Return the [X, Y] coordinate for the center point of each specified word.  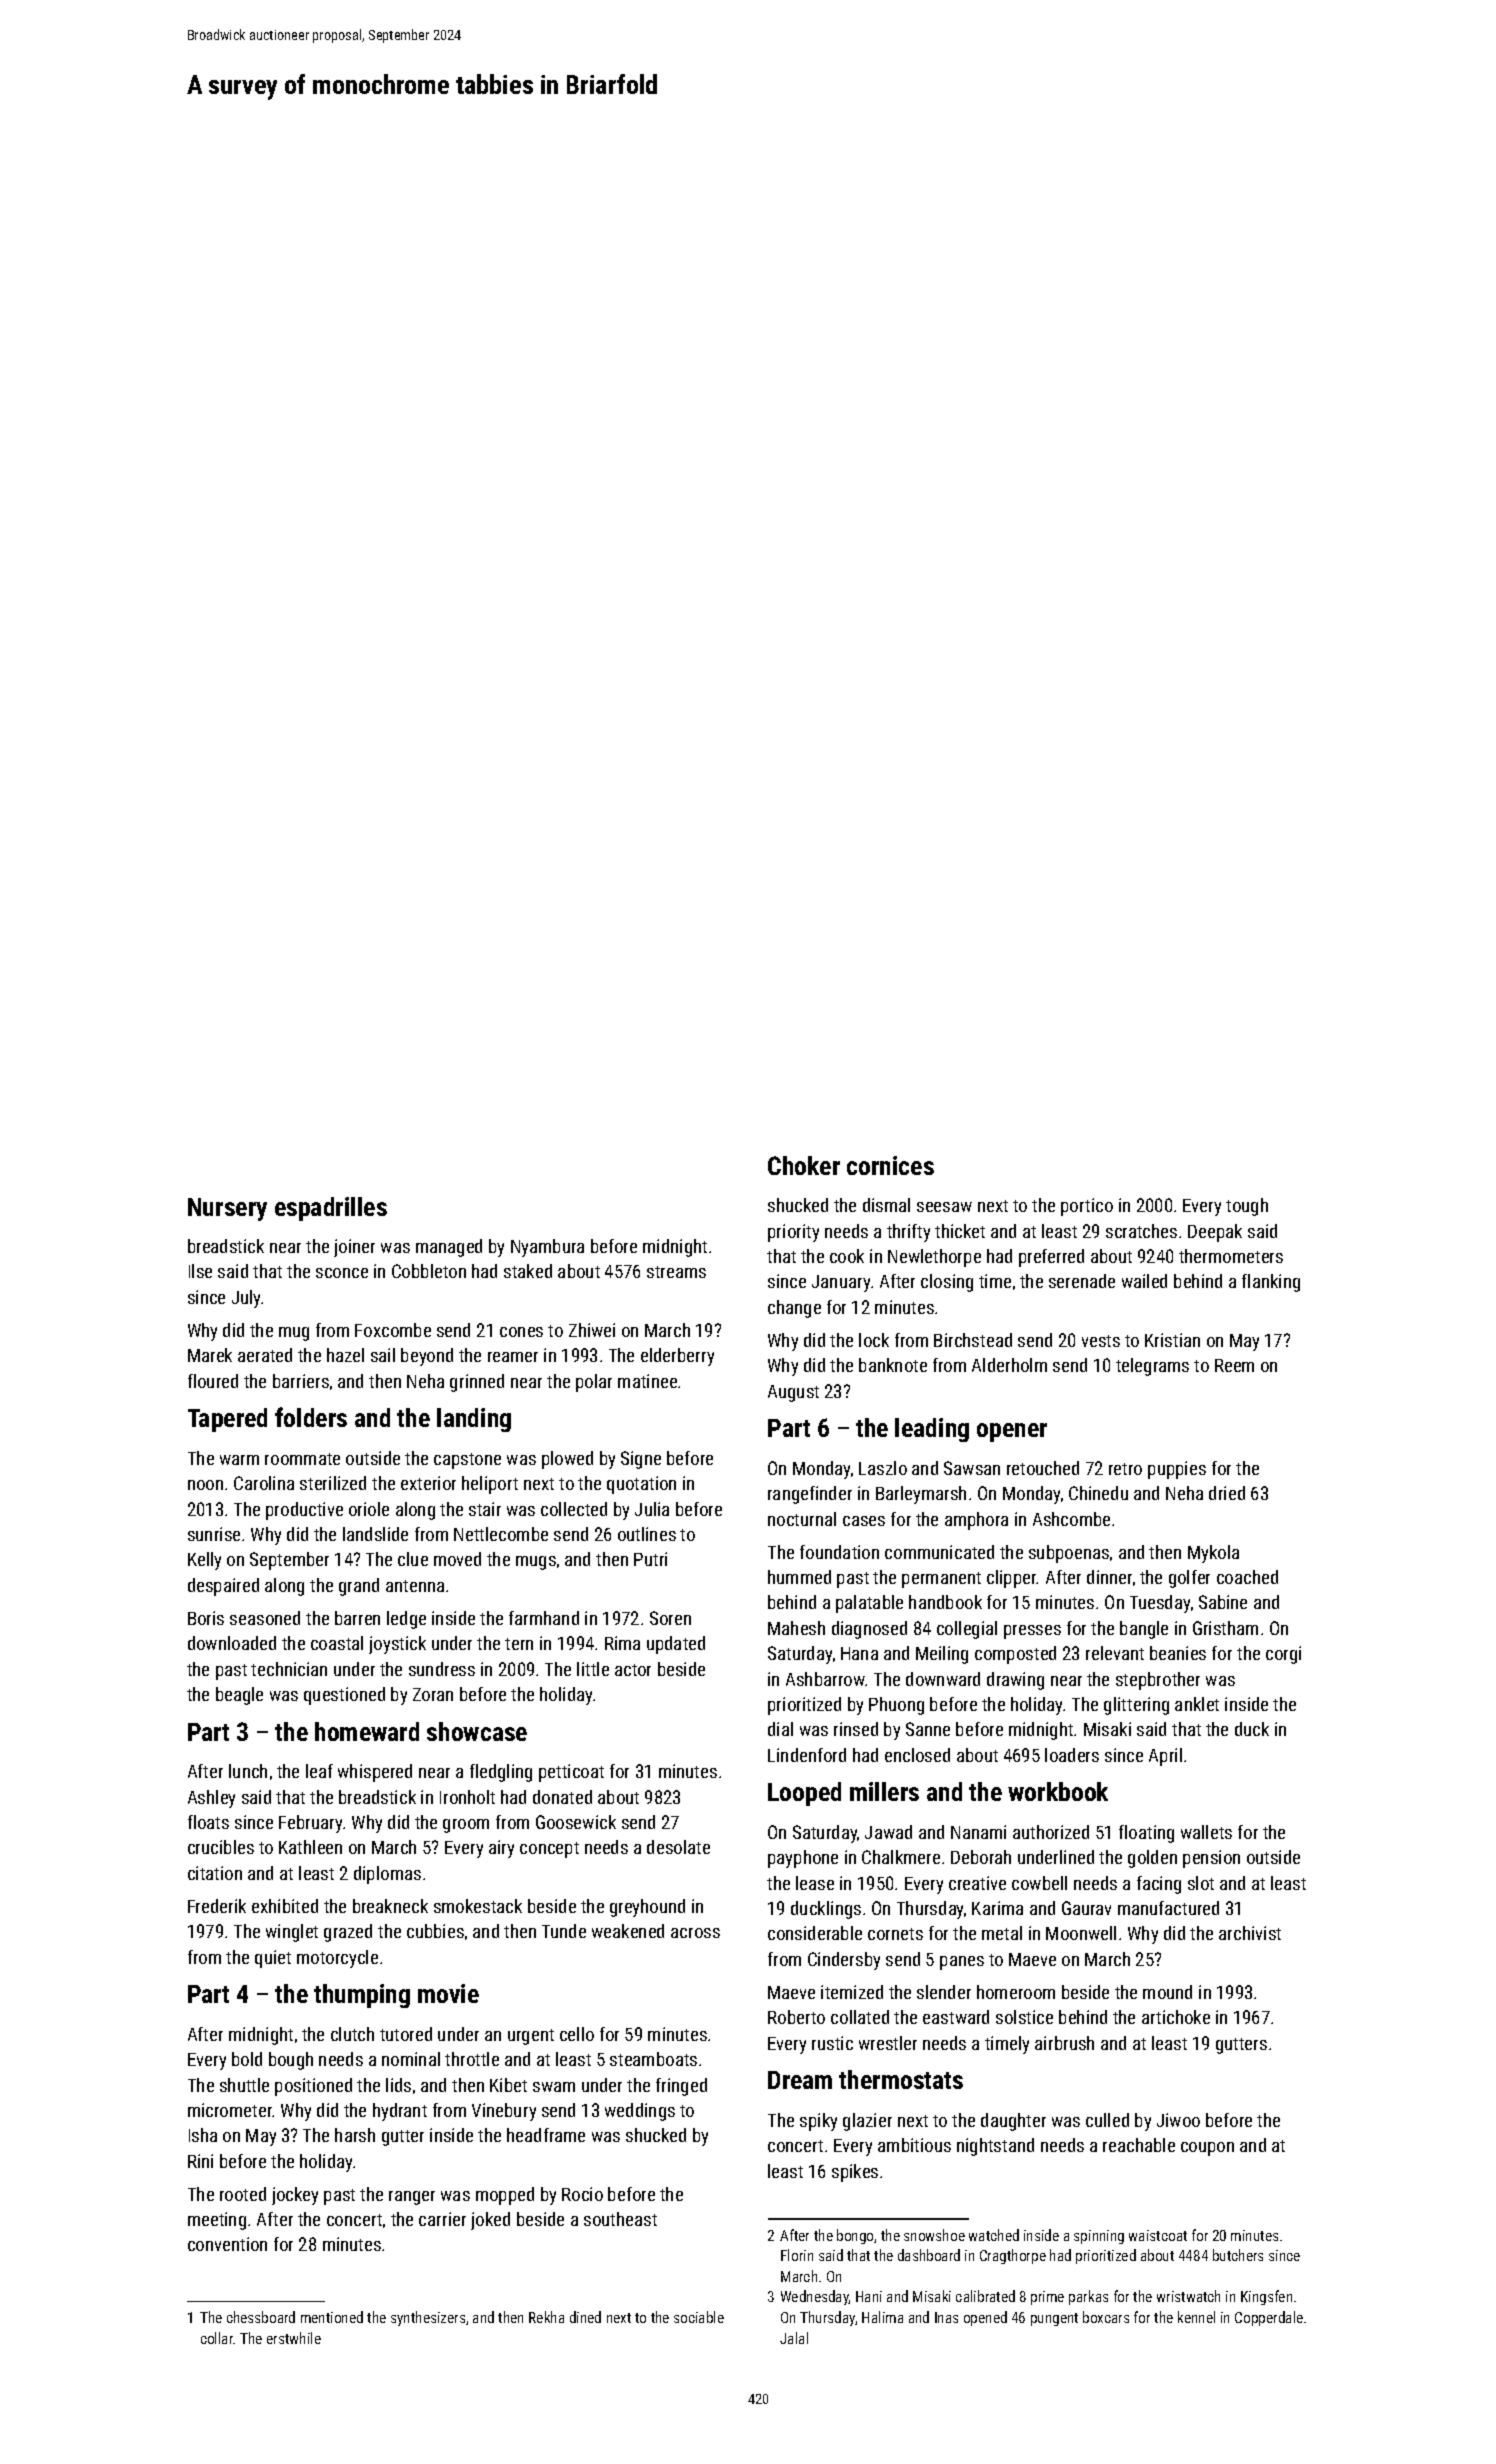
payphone [803, 1859]
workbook [1058, 1791]
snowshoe [934, 2235]
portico [1087, 1207]
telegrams [1152, 1367]
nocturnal [802, 1519]
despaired [223, 1587]
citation [215, 1873]
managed [449, 1248]
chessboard [261, 2317]
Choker [804, 1165]
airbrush [1064, 2043]
